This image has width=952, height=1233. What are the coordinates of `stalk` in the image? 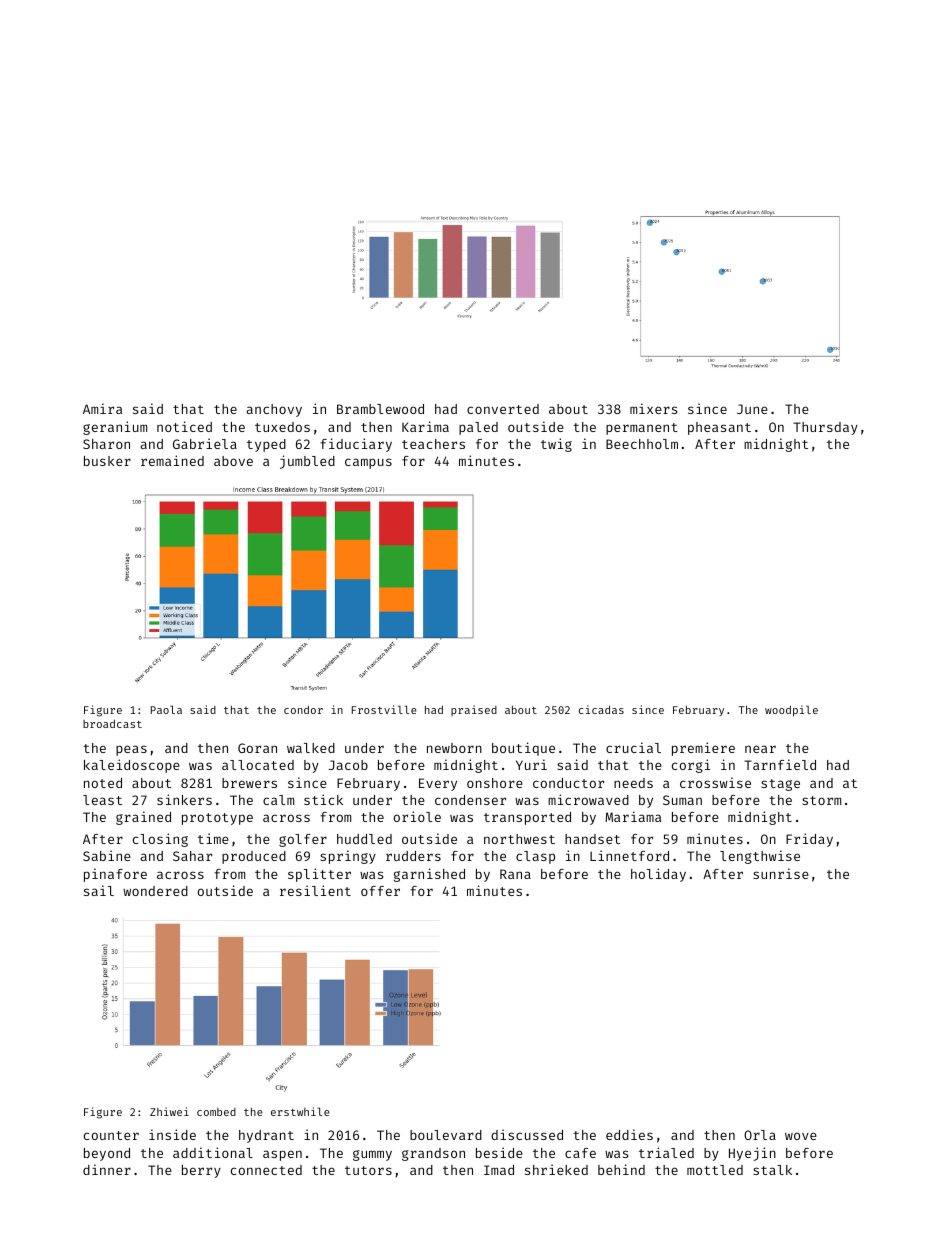 It's located at (772, 1170).
